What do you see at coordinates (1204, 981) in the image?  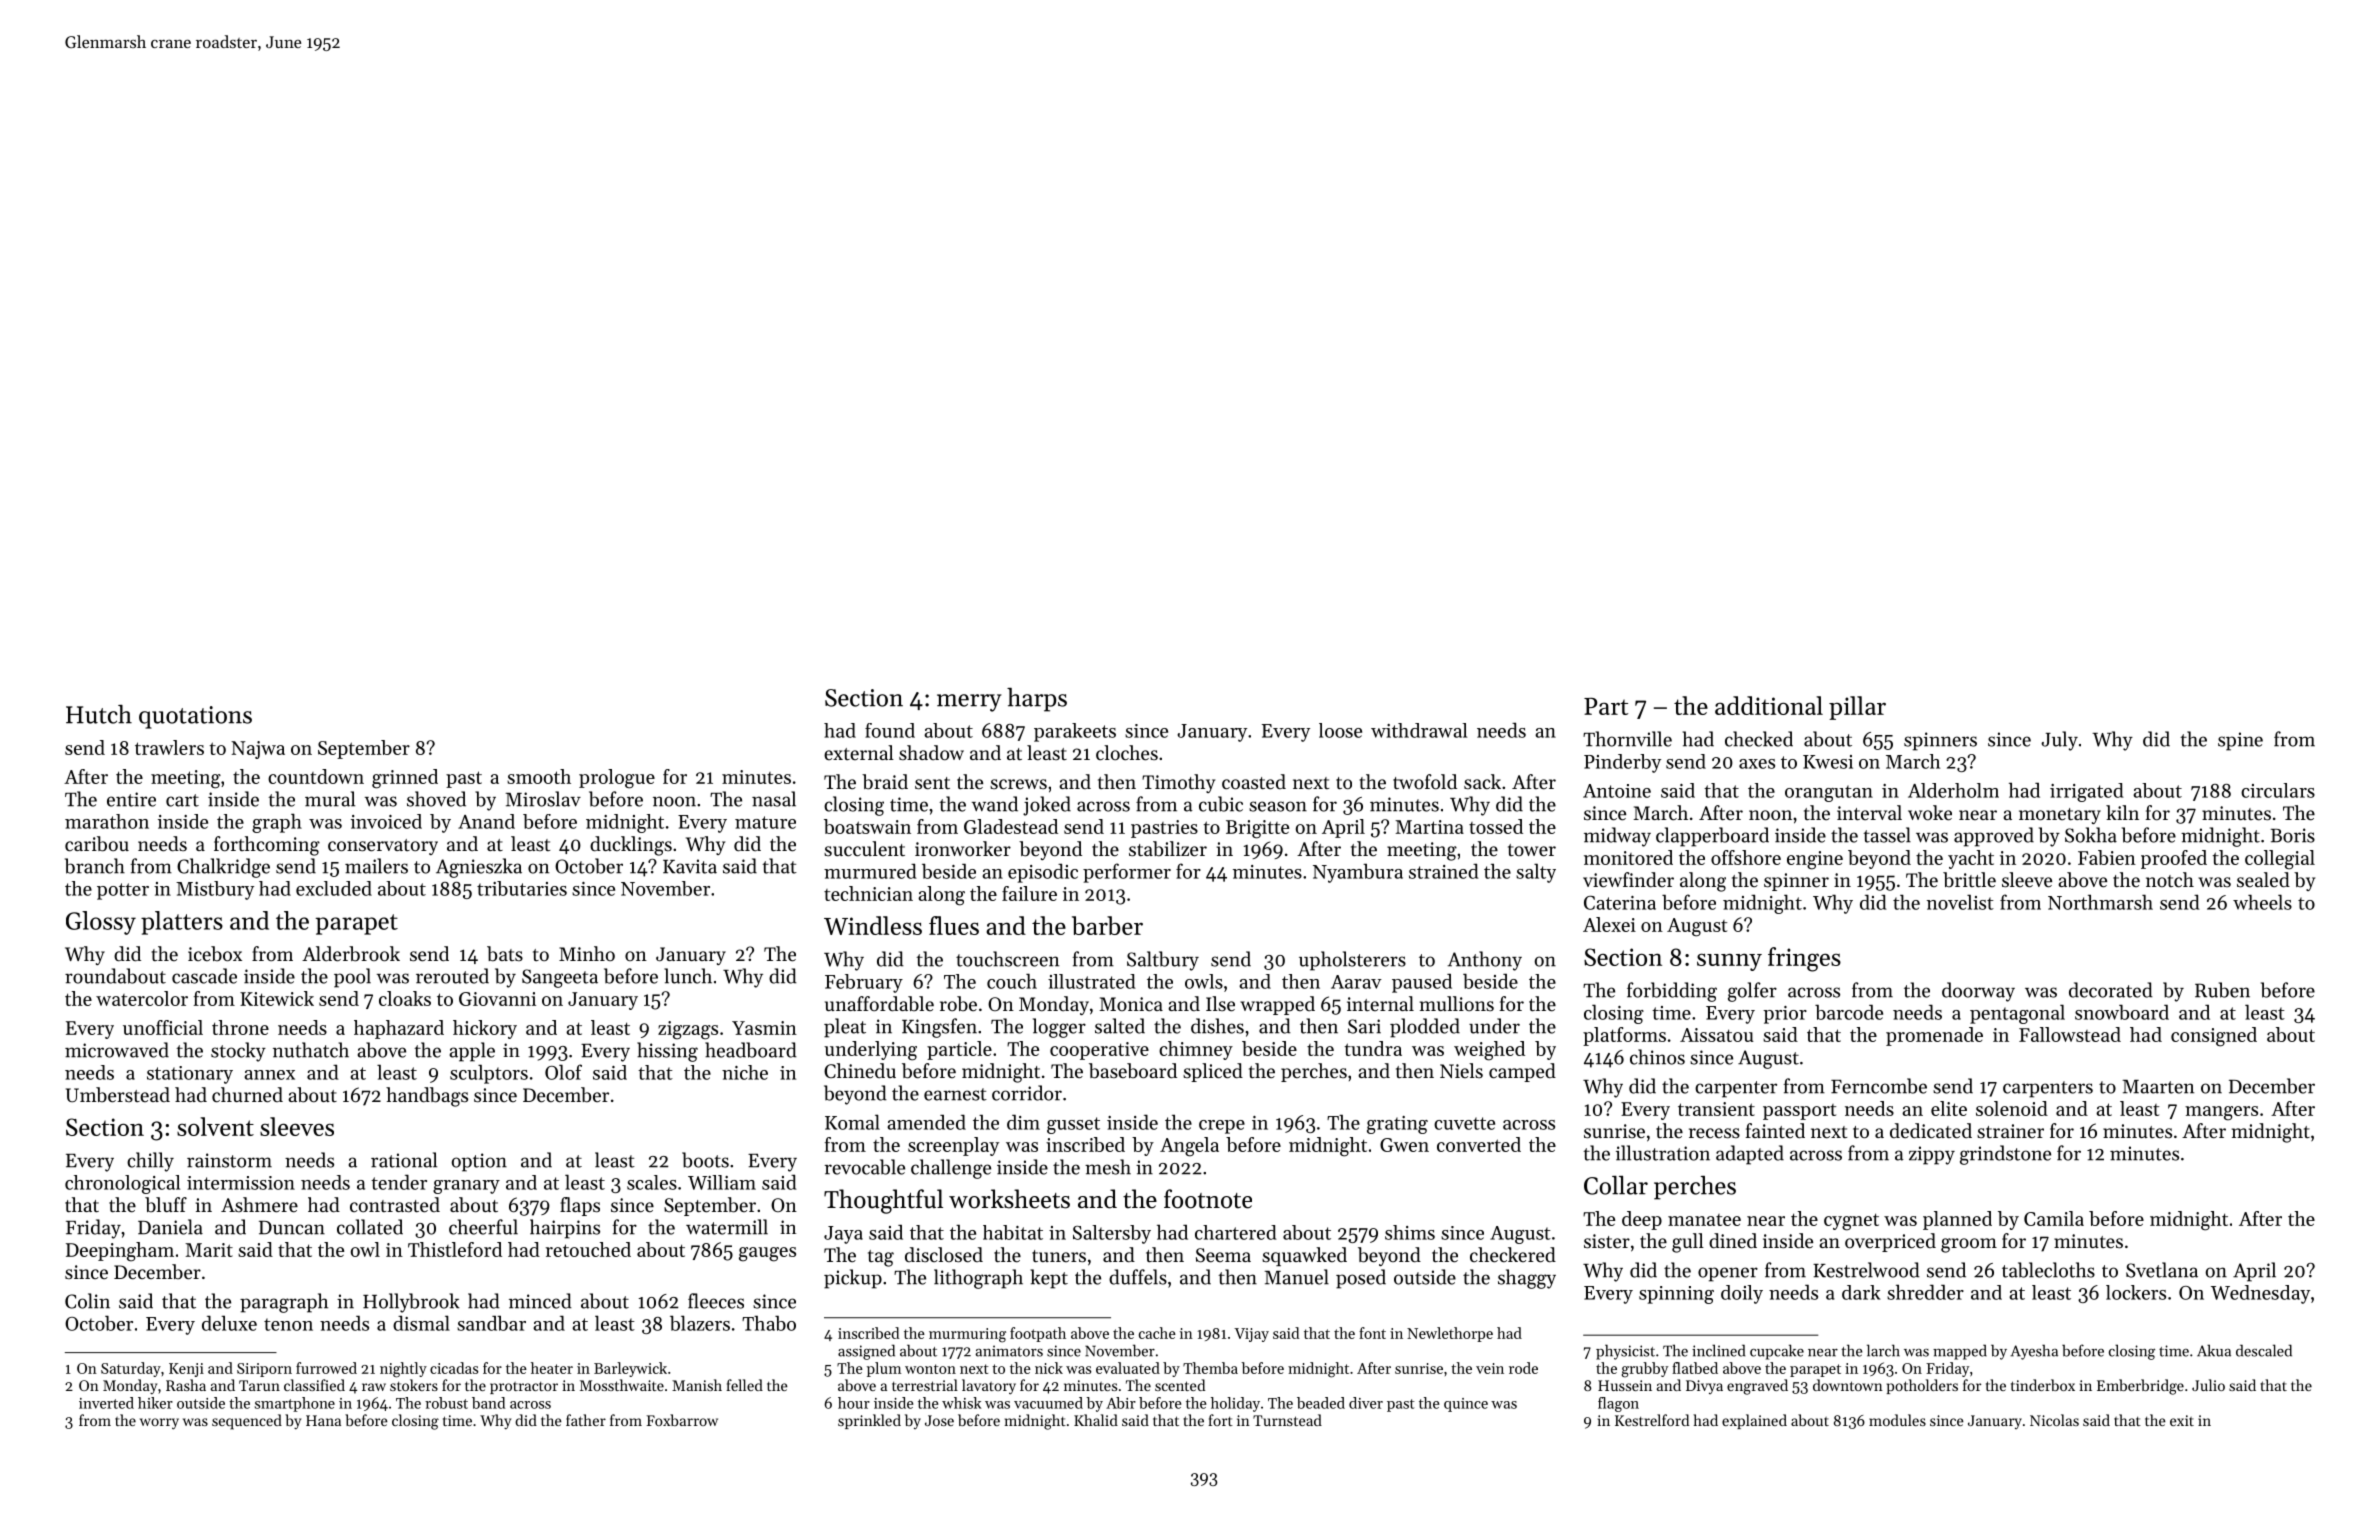 I see `owls` at bounding box center [1204, 981].
